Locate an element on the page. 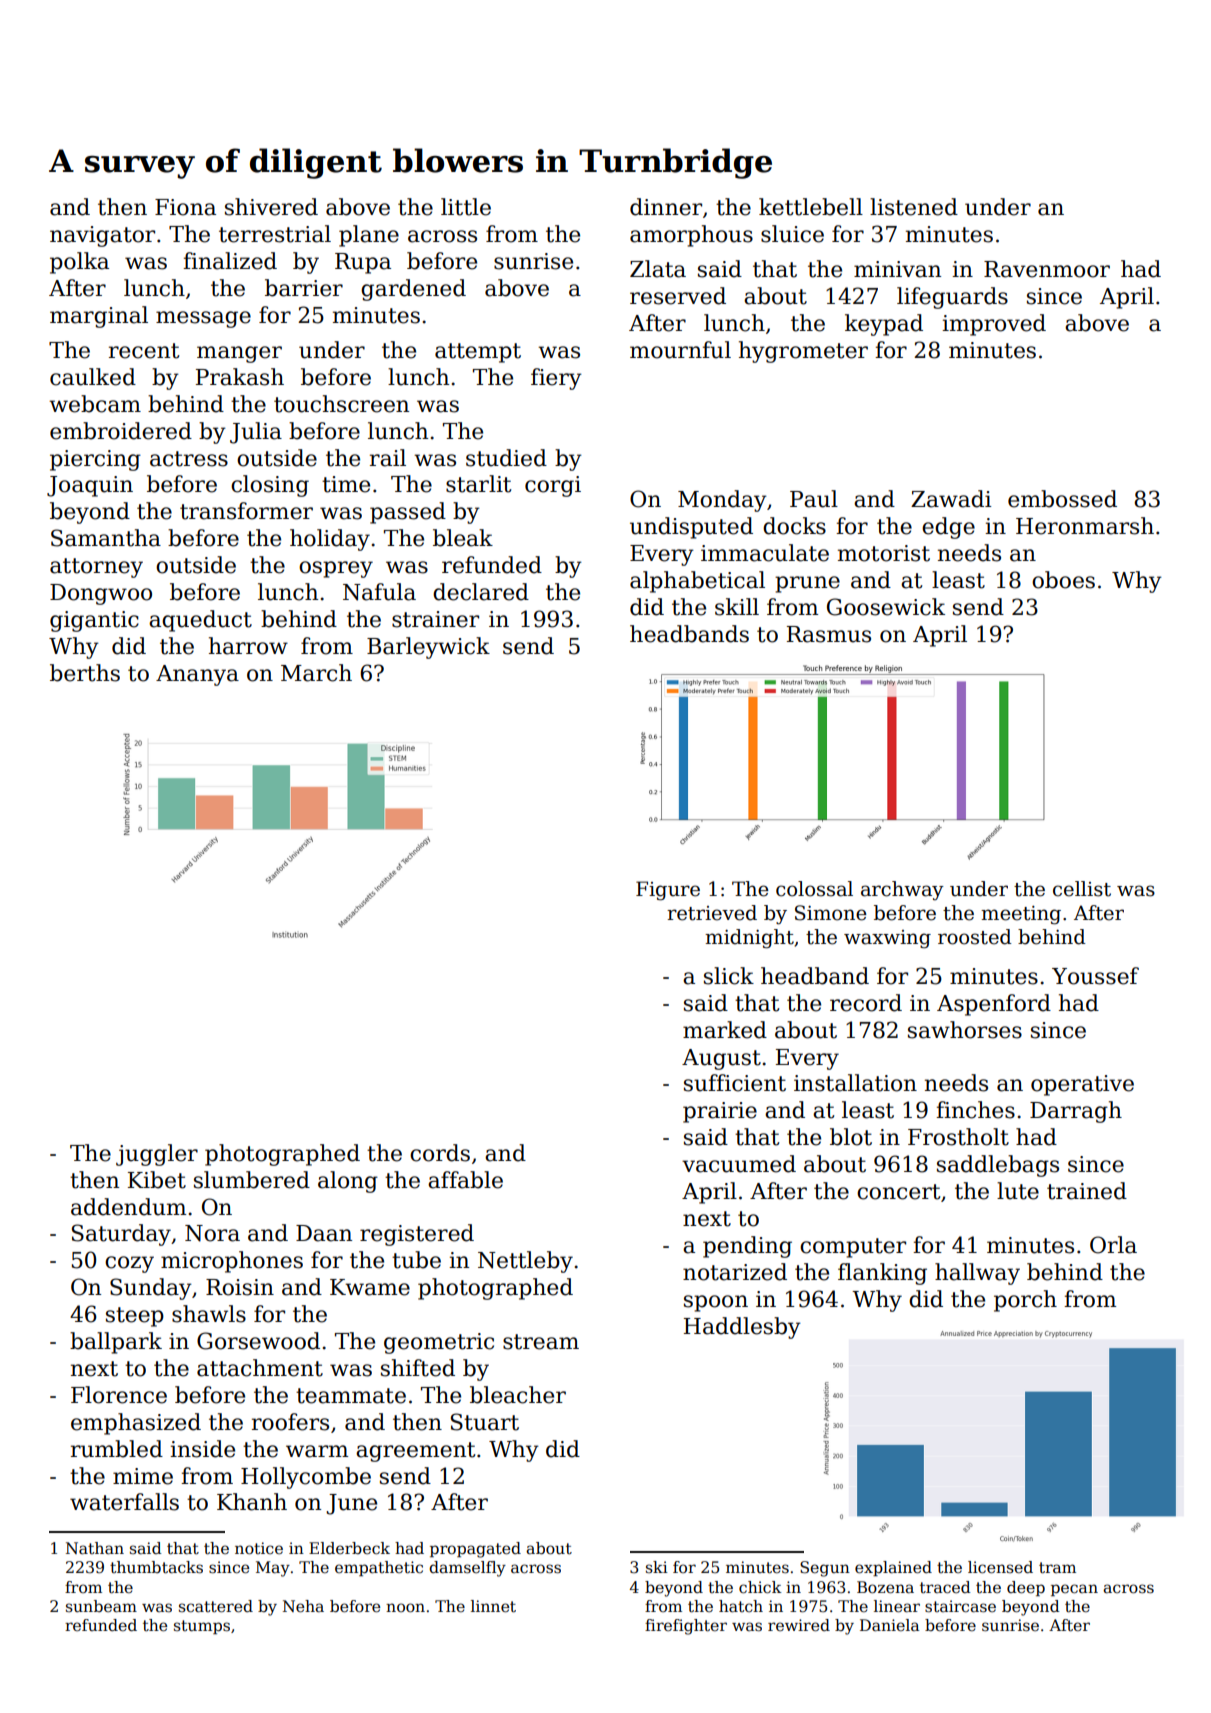 Image resolution: width=1211 pixels, height=1713 pixels. fiery is located at coordinates (556, 379).
